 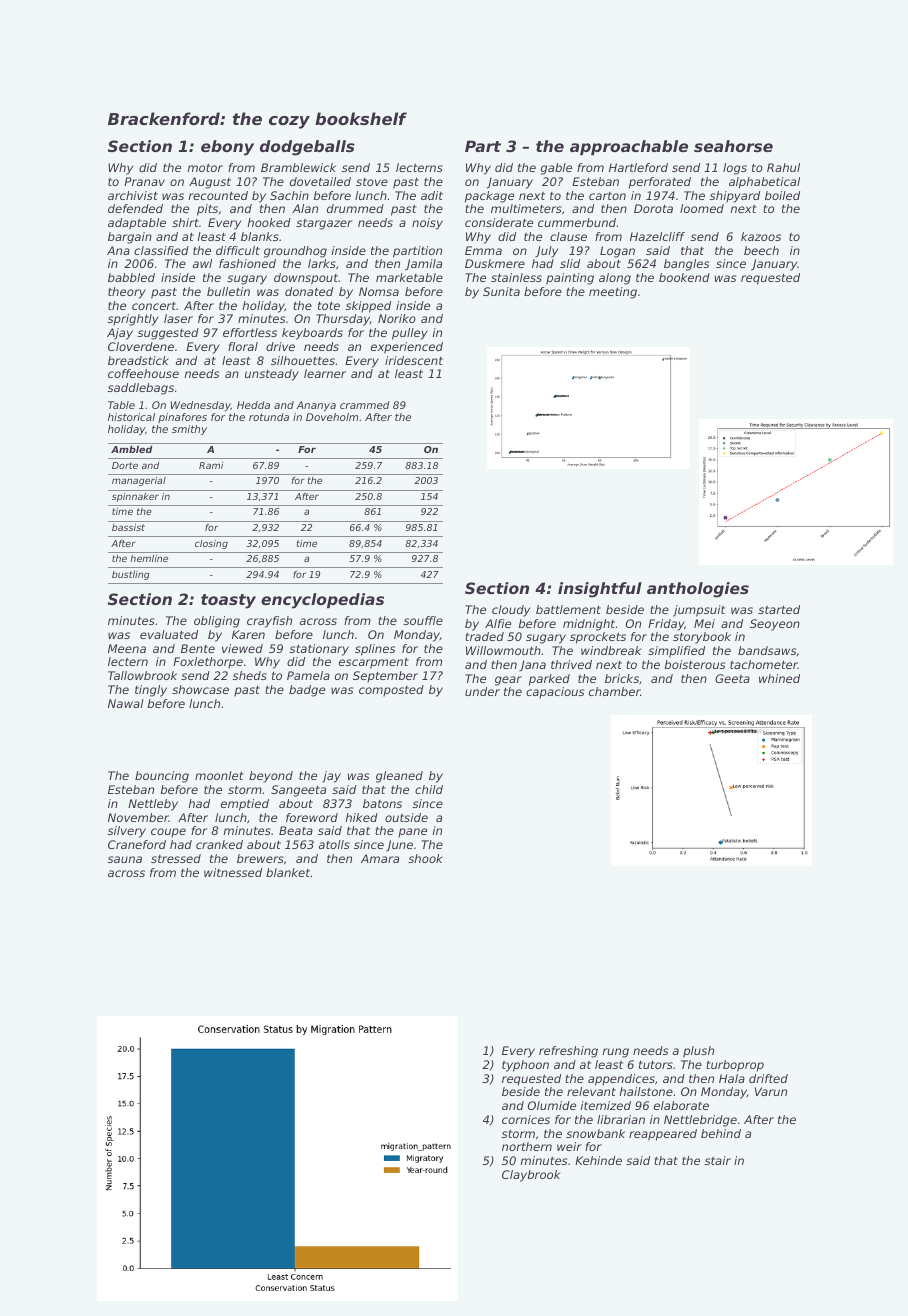 I want to click on stair, so click(x=718, y=1160).
